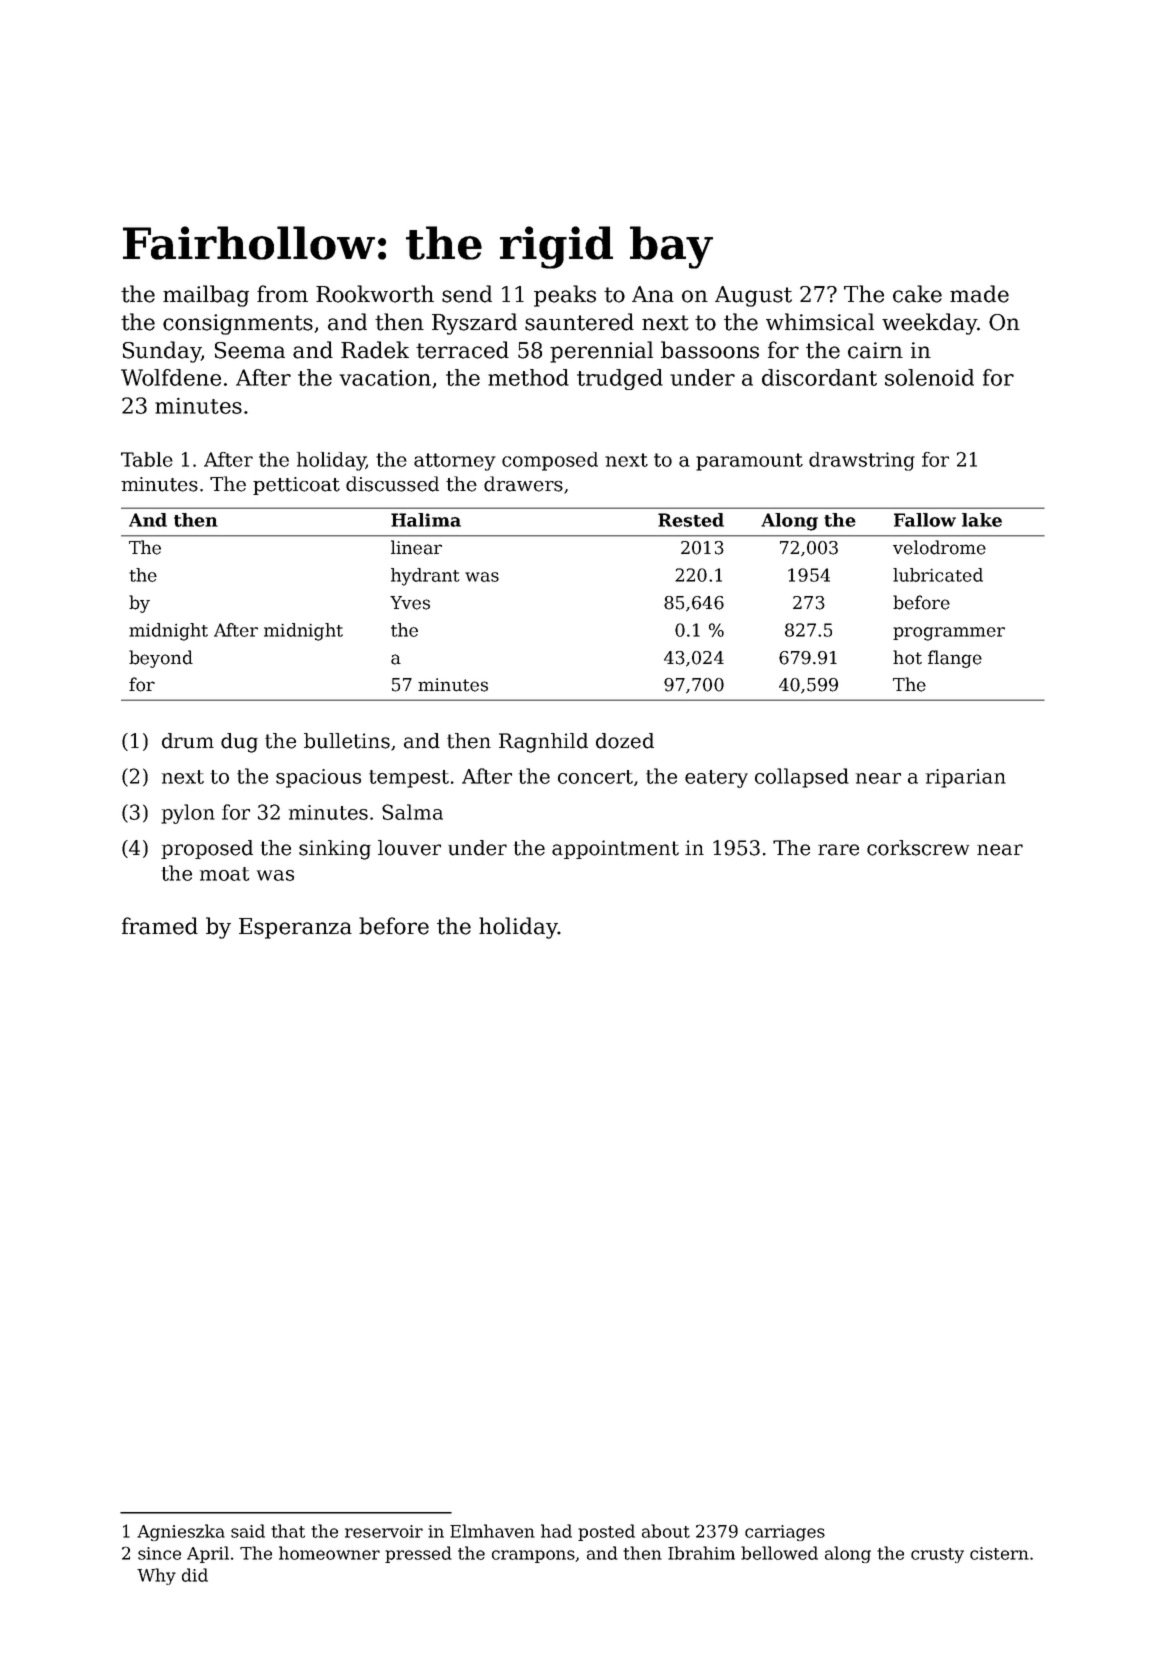 This page has height=1654, width=1165. Describe the element at coordinates (838, 850) in the page. I see `rare` at that location.
